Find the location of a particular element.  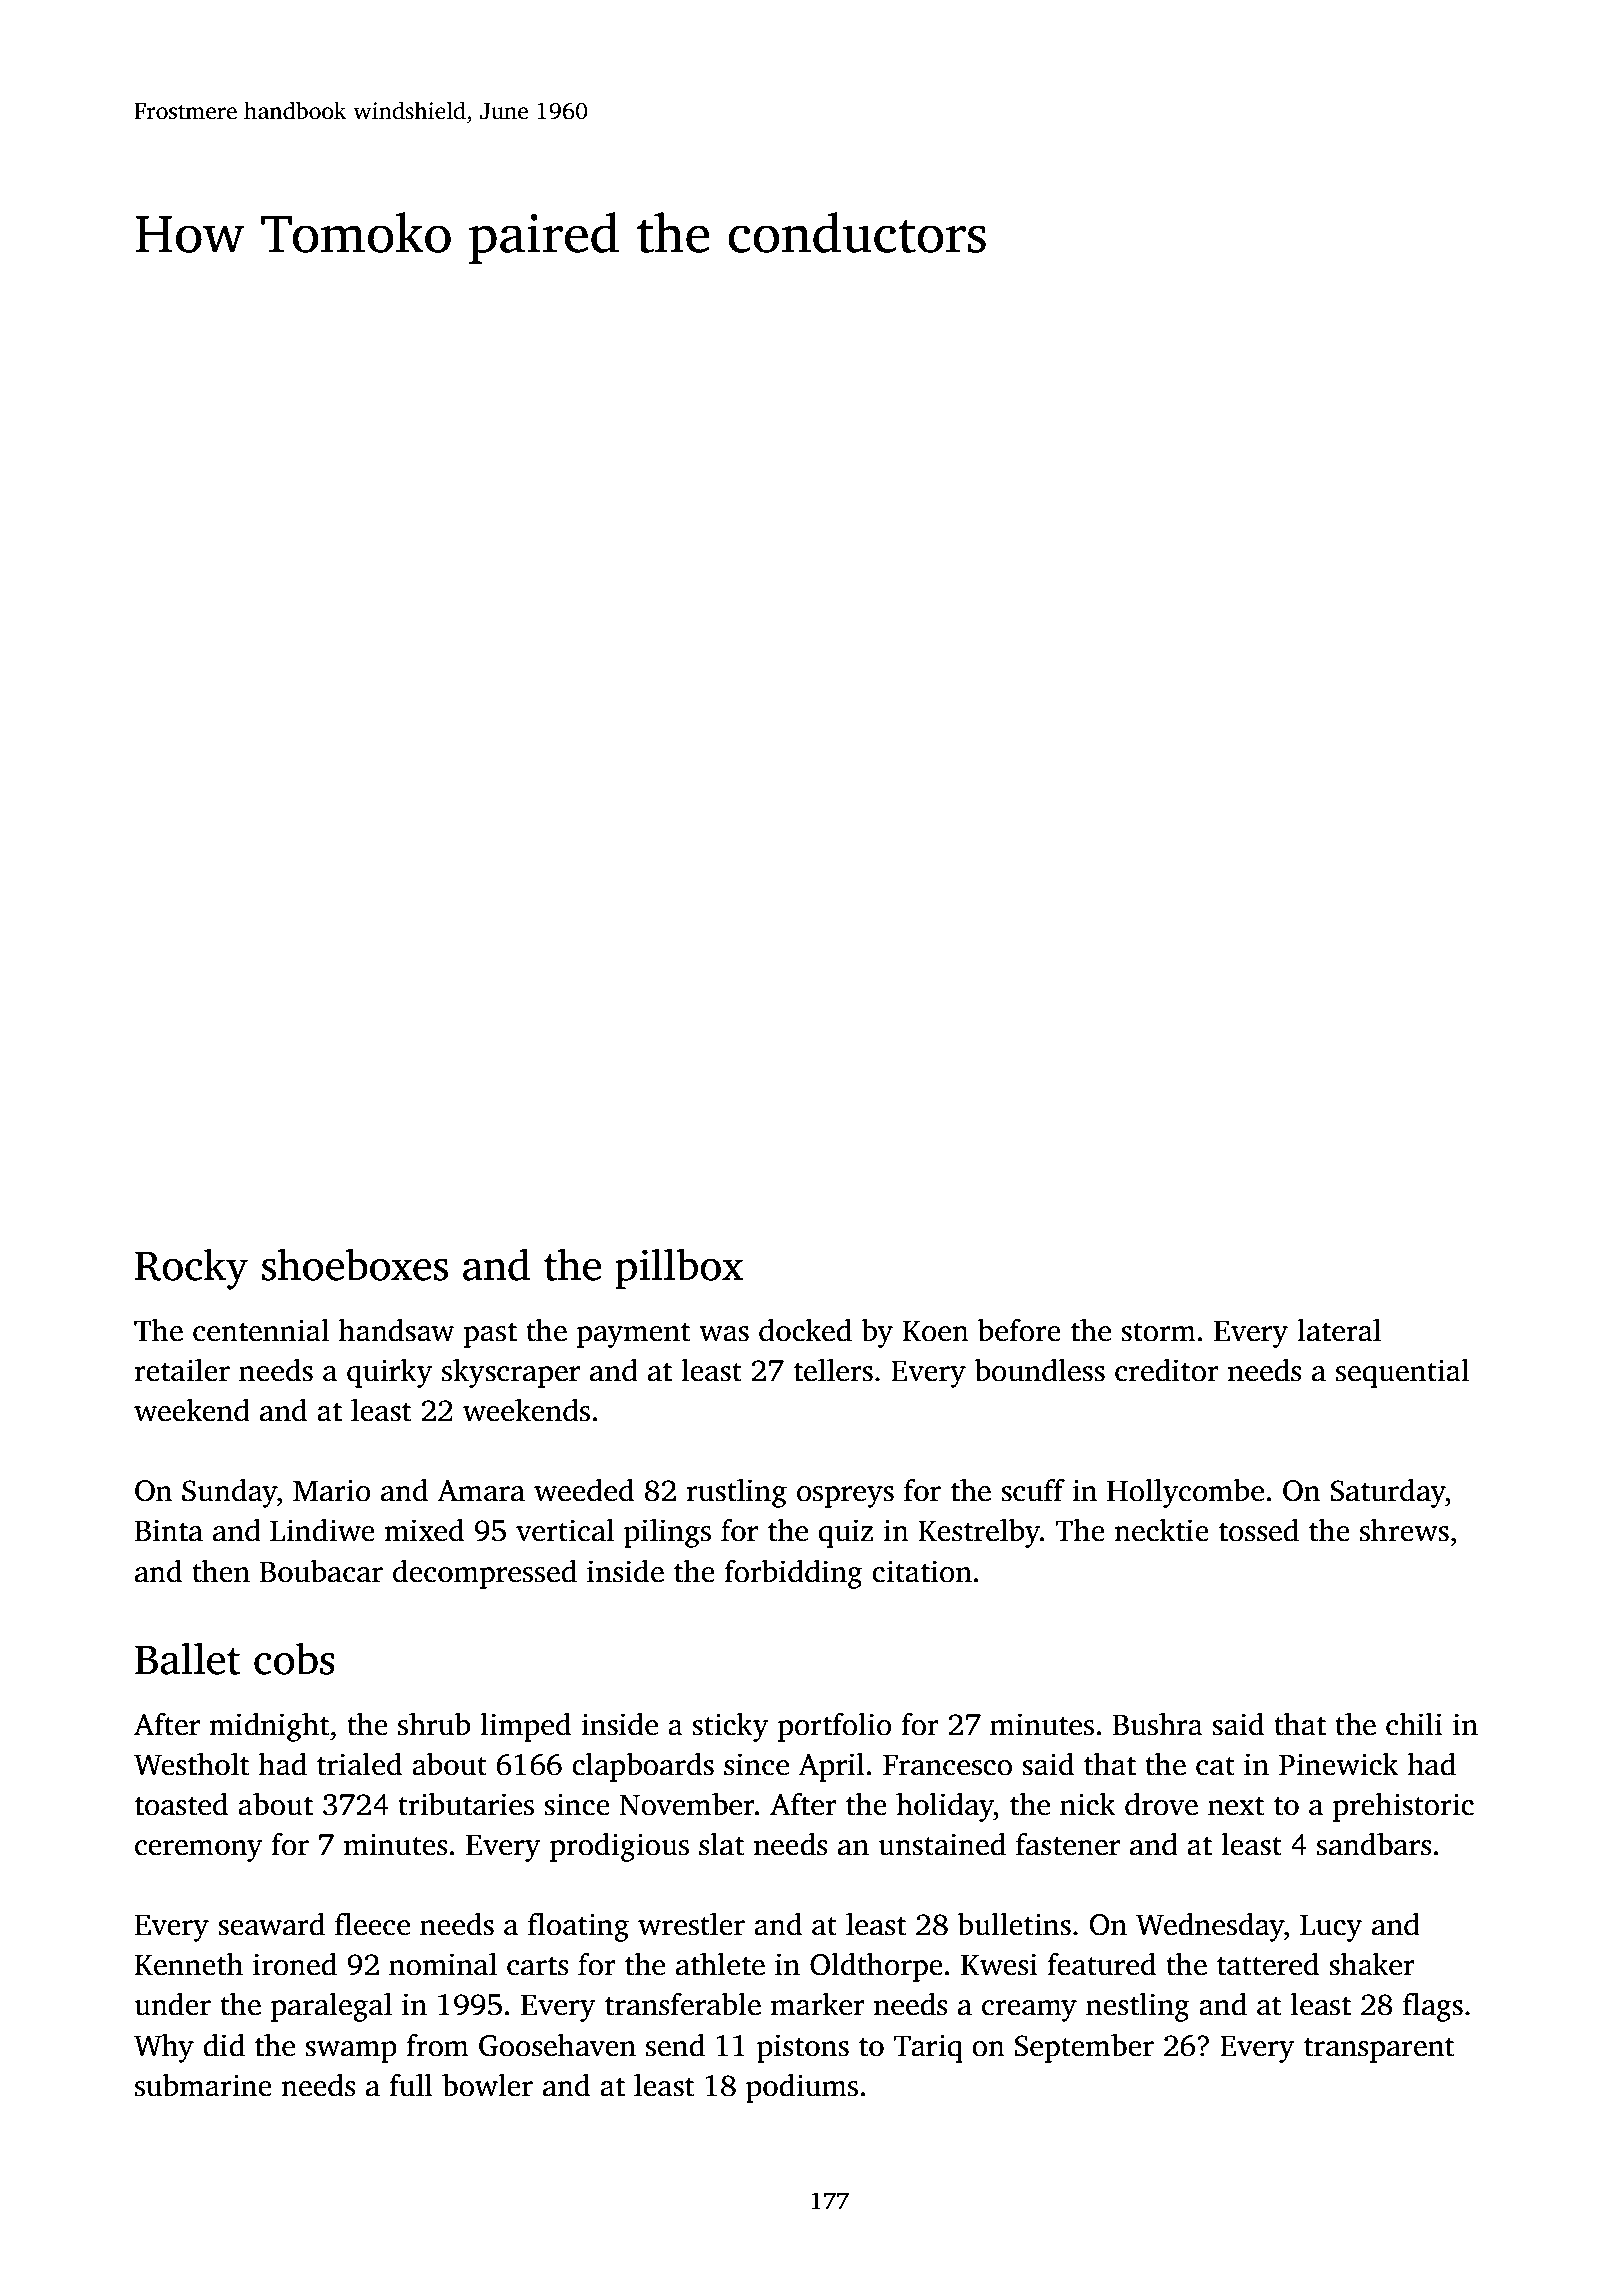

September is located at coordinates (1084, 2048).
